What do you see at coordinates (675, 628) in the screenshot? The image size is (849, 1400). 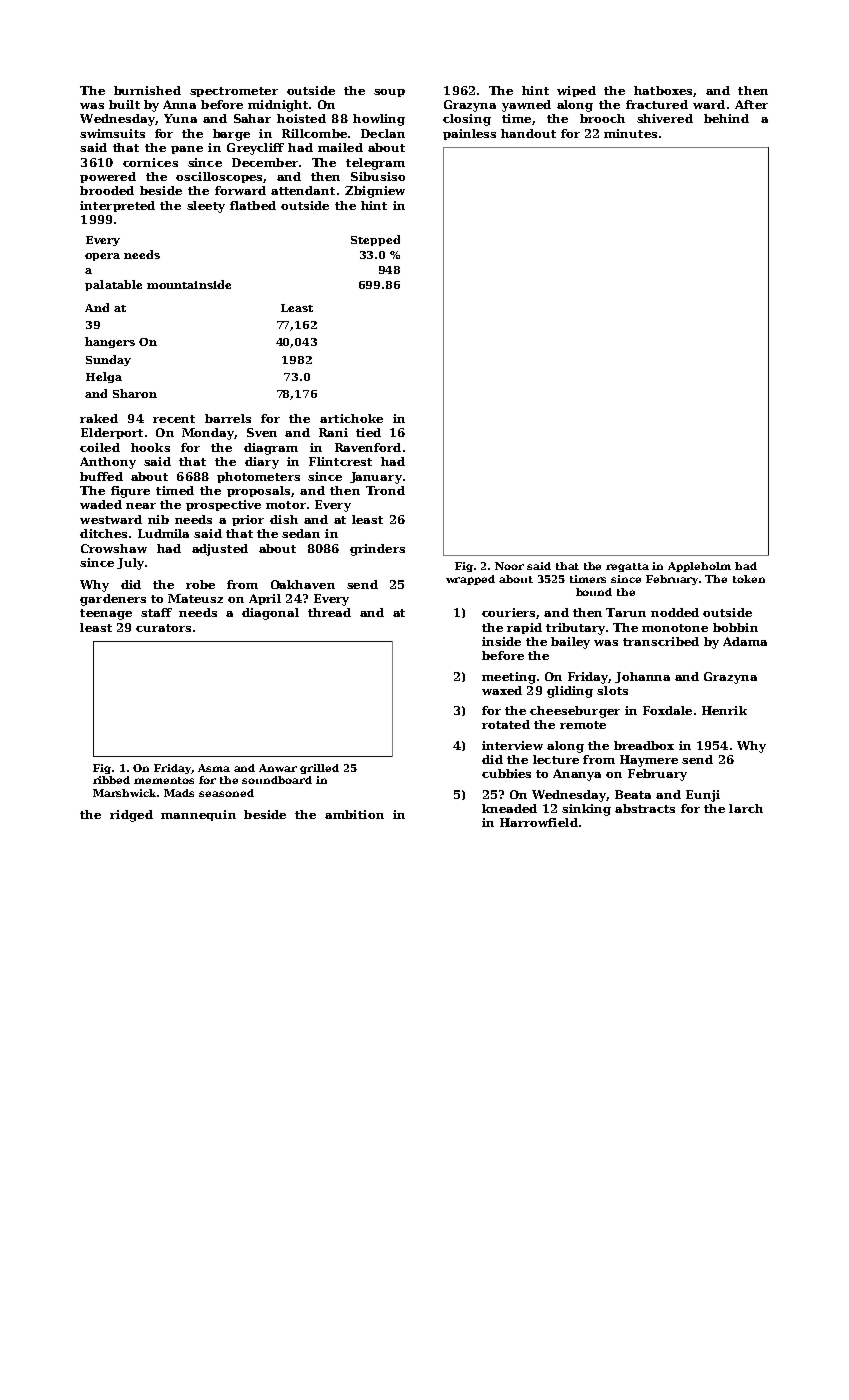 I see `monotone` at bounding box center [675, 628].
